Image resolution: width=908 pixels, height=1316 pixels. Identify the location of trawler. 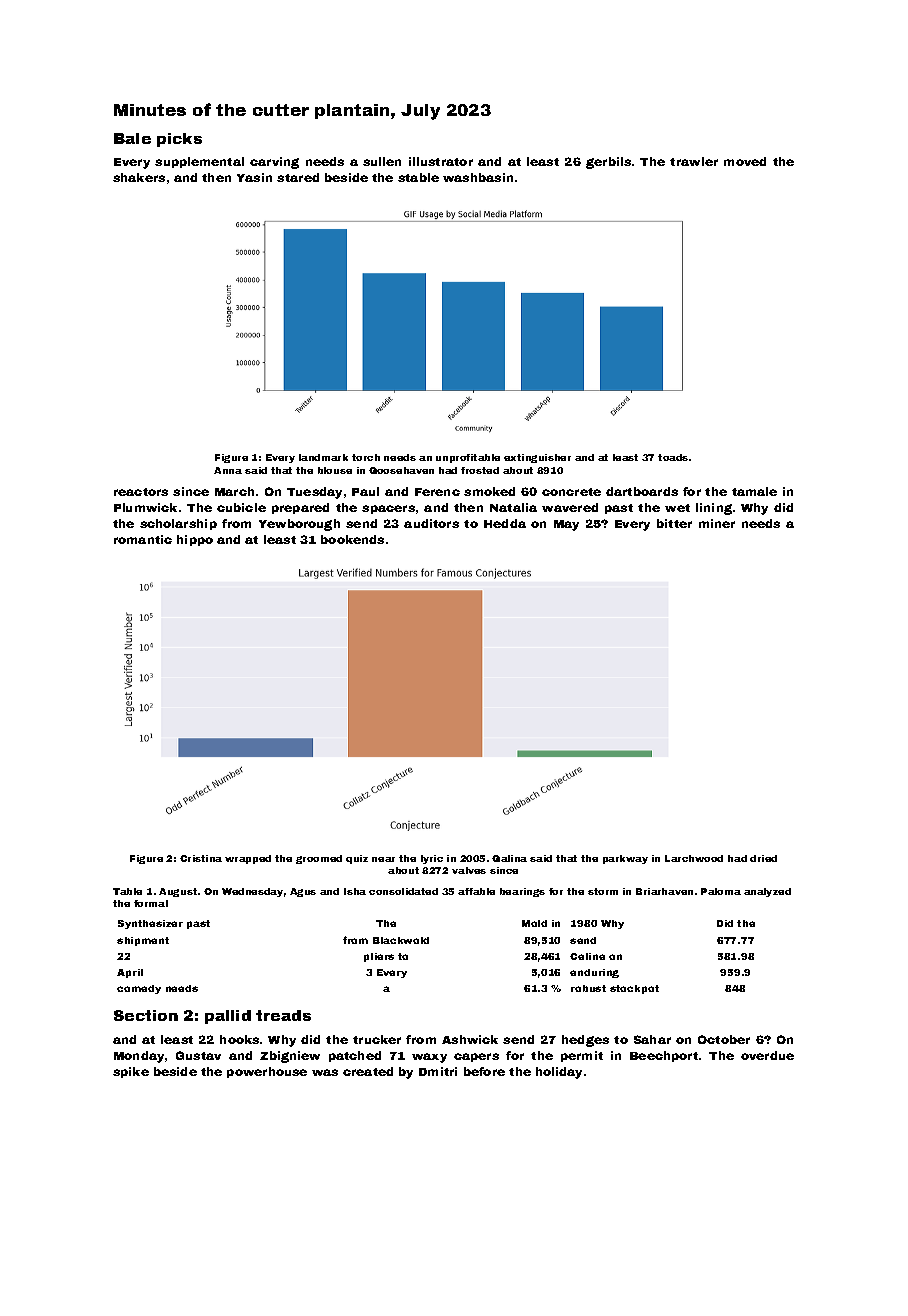
(694, 161).
